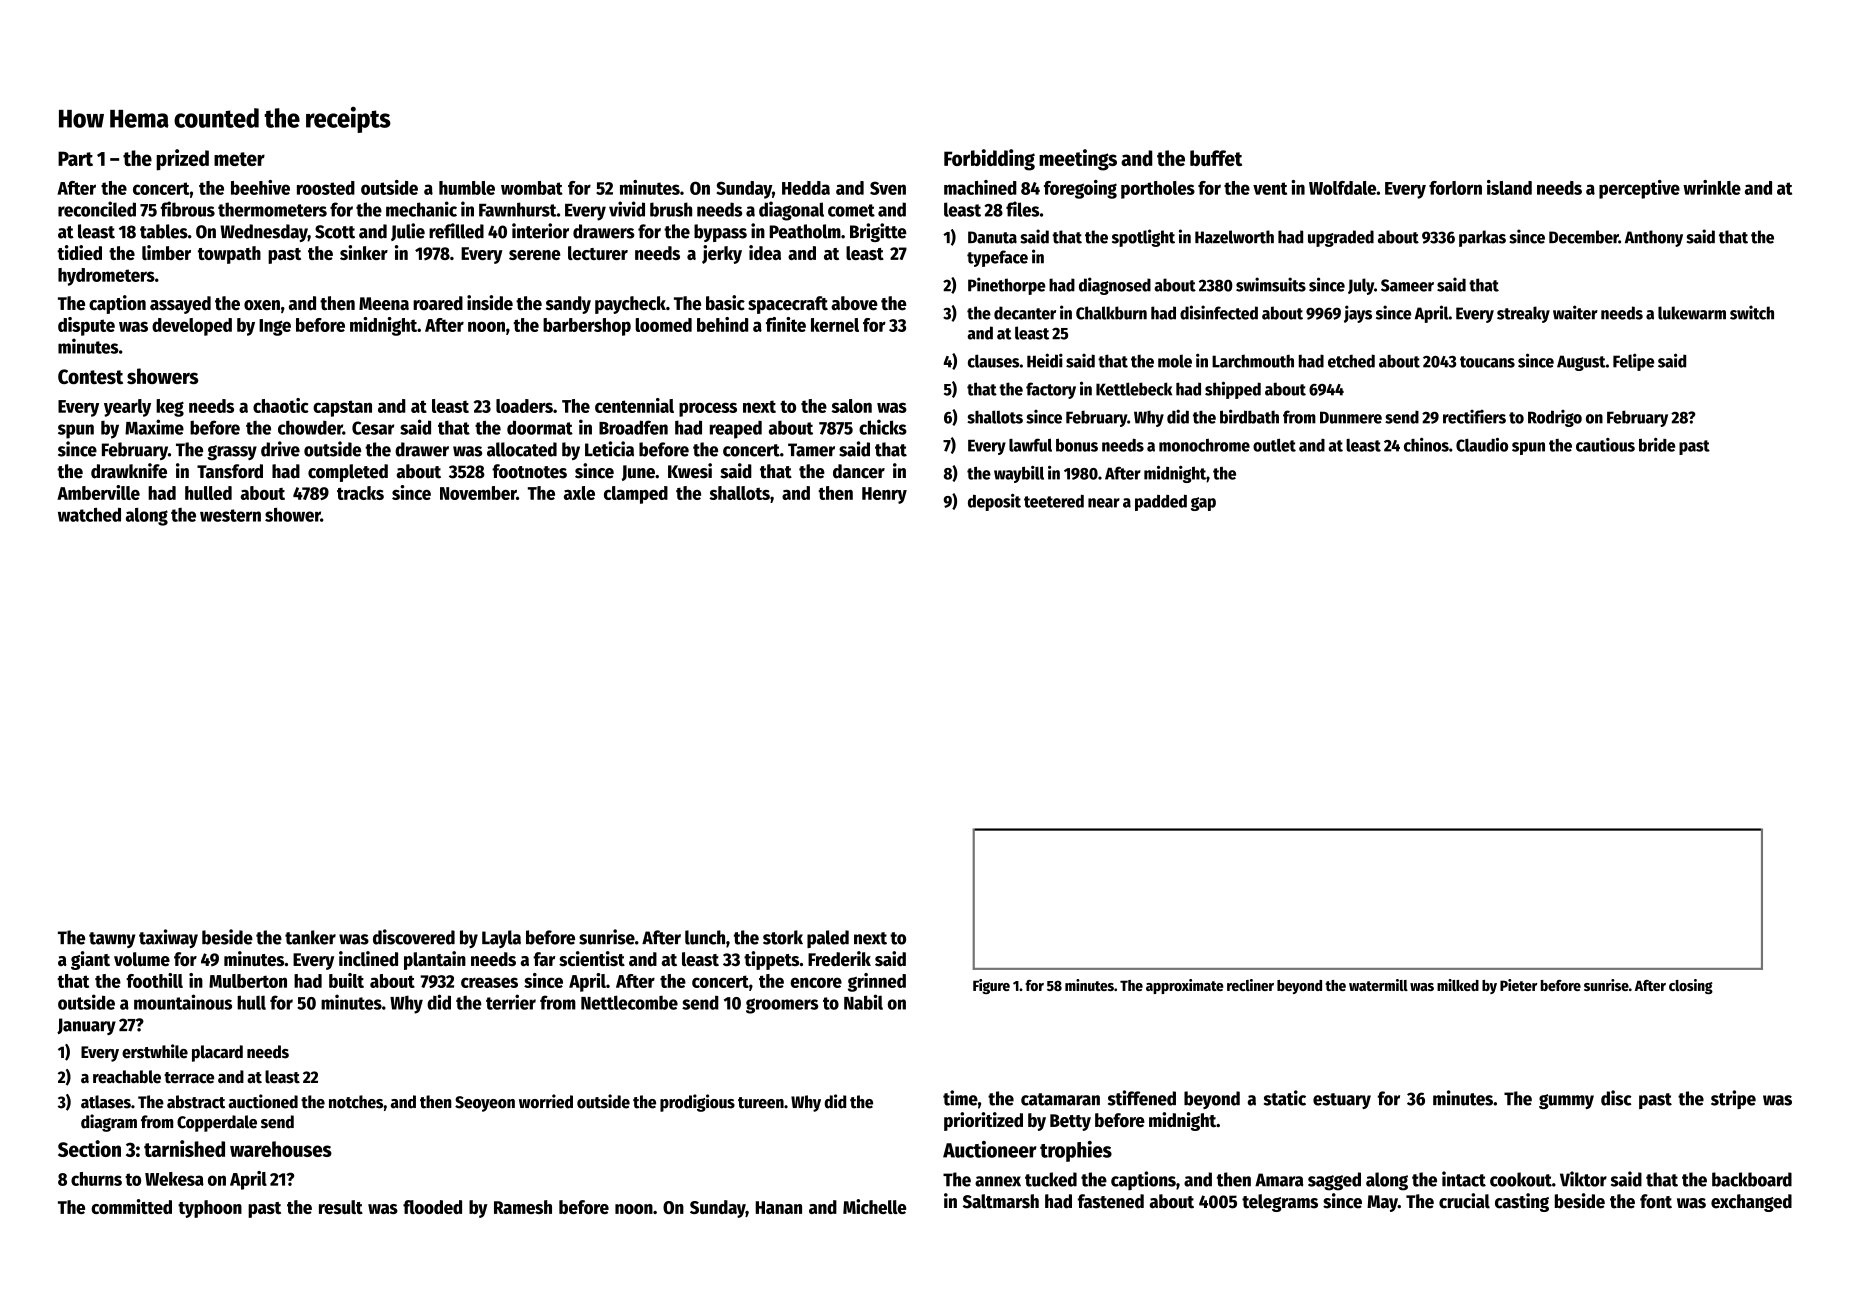 The image size is (1850, 1308). I want to click on wombat, so click(532, 188).
